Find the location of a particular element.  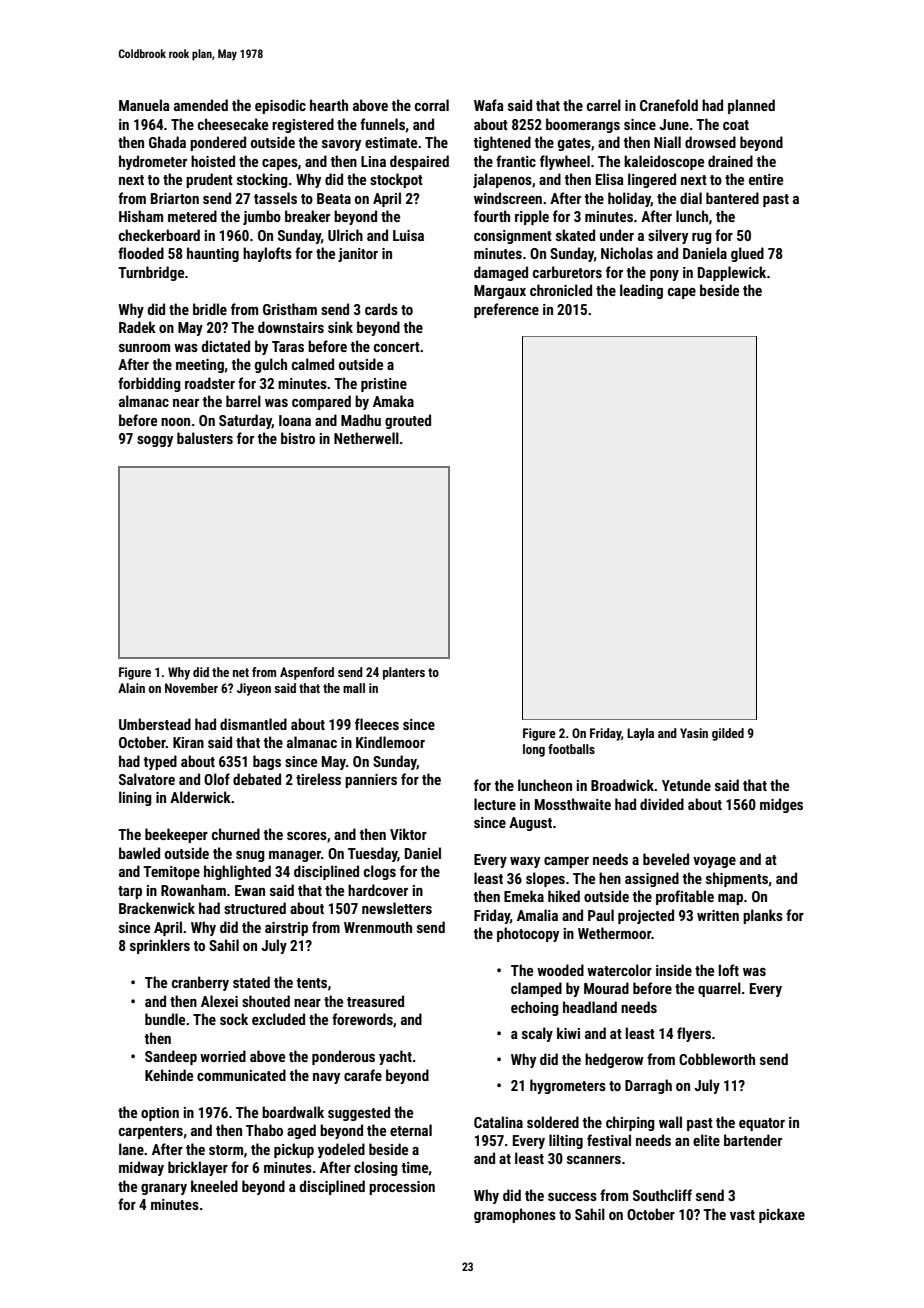

leading is located at coordinates (641, 291).
